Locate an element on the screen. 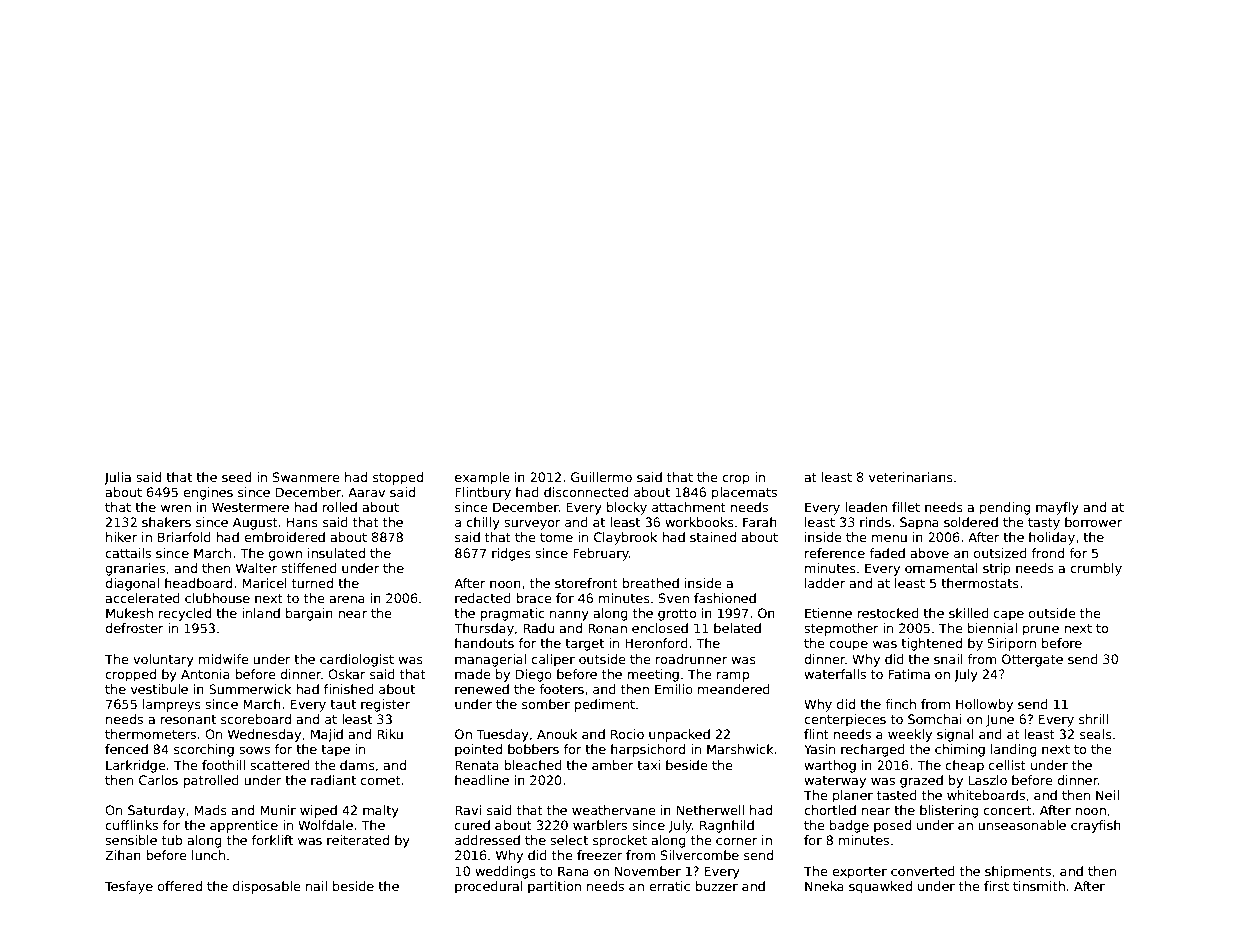  handouts is located at coordinates (484, 643).
